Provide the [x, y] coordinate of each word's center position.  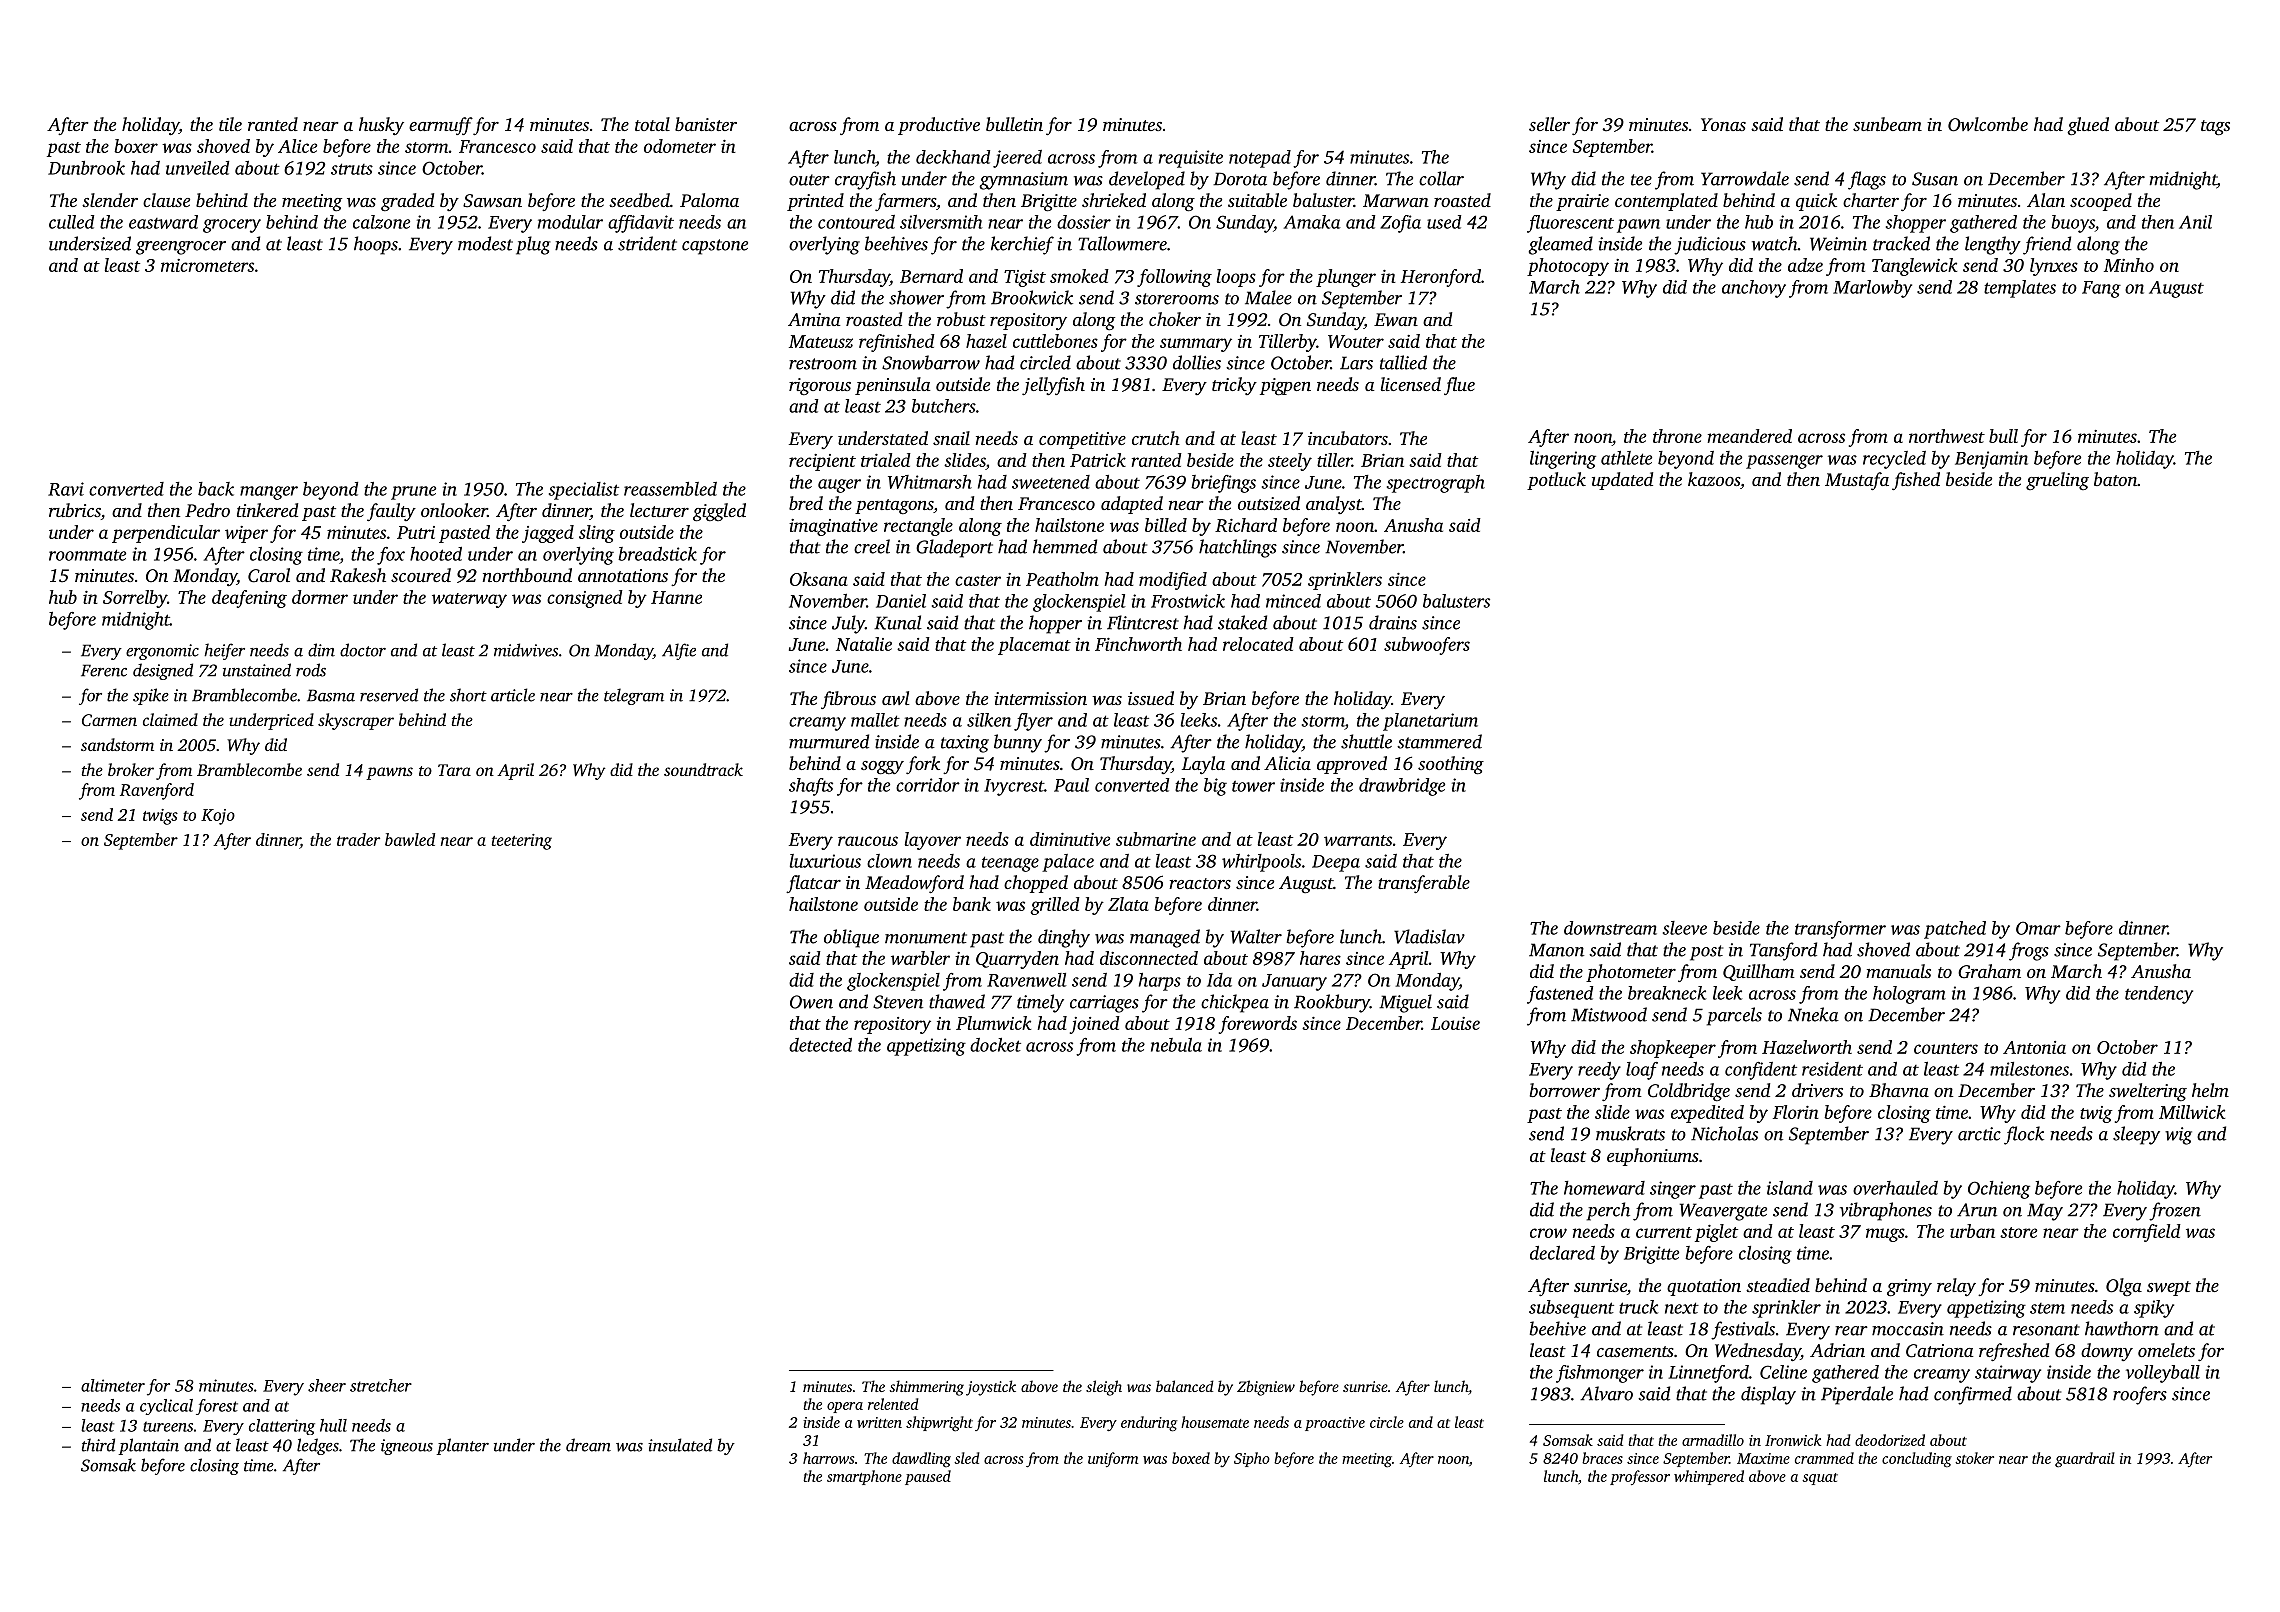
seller [1549, 124]
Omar [2038, 928]
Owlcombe [1988, 124]
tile [230, 124]
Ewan [1396, 319]
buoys [2073, 224]
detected [820, 1045]
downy [2107, 1352]
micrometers [207, 265]
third [98, 1445]
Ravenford [157, 791]
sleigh [1104, 1388]
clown [889, 861]
